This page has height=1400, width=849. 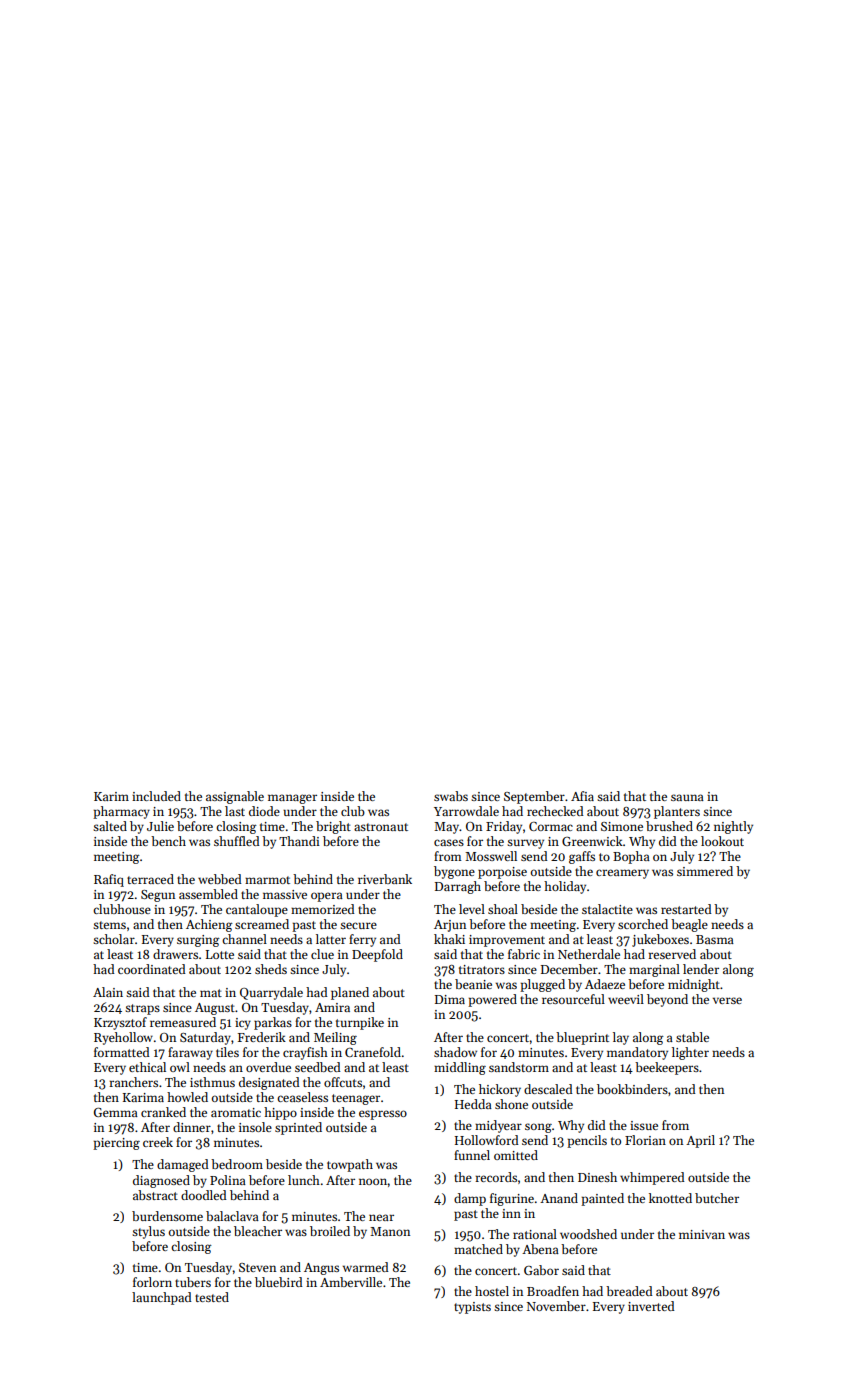 I want to click on Bopha, so click(x=631, y=857).
